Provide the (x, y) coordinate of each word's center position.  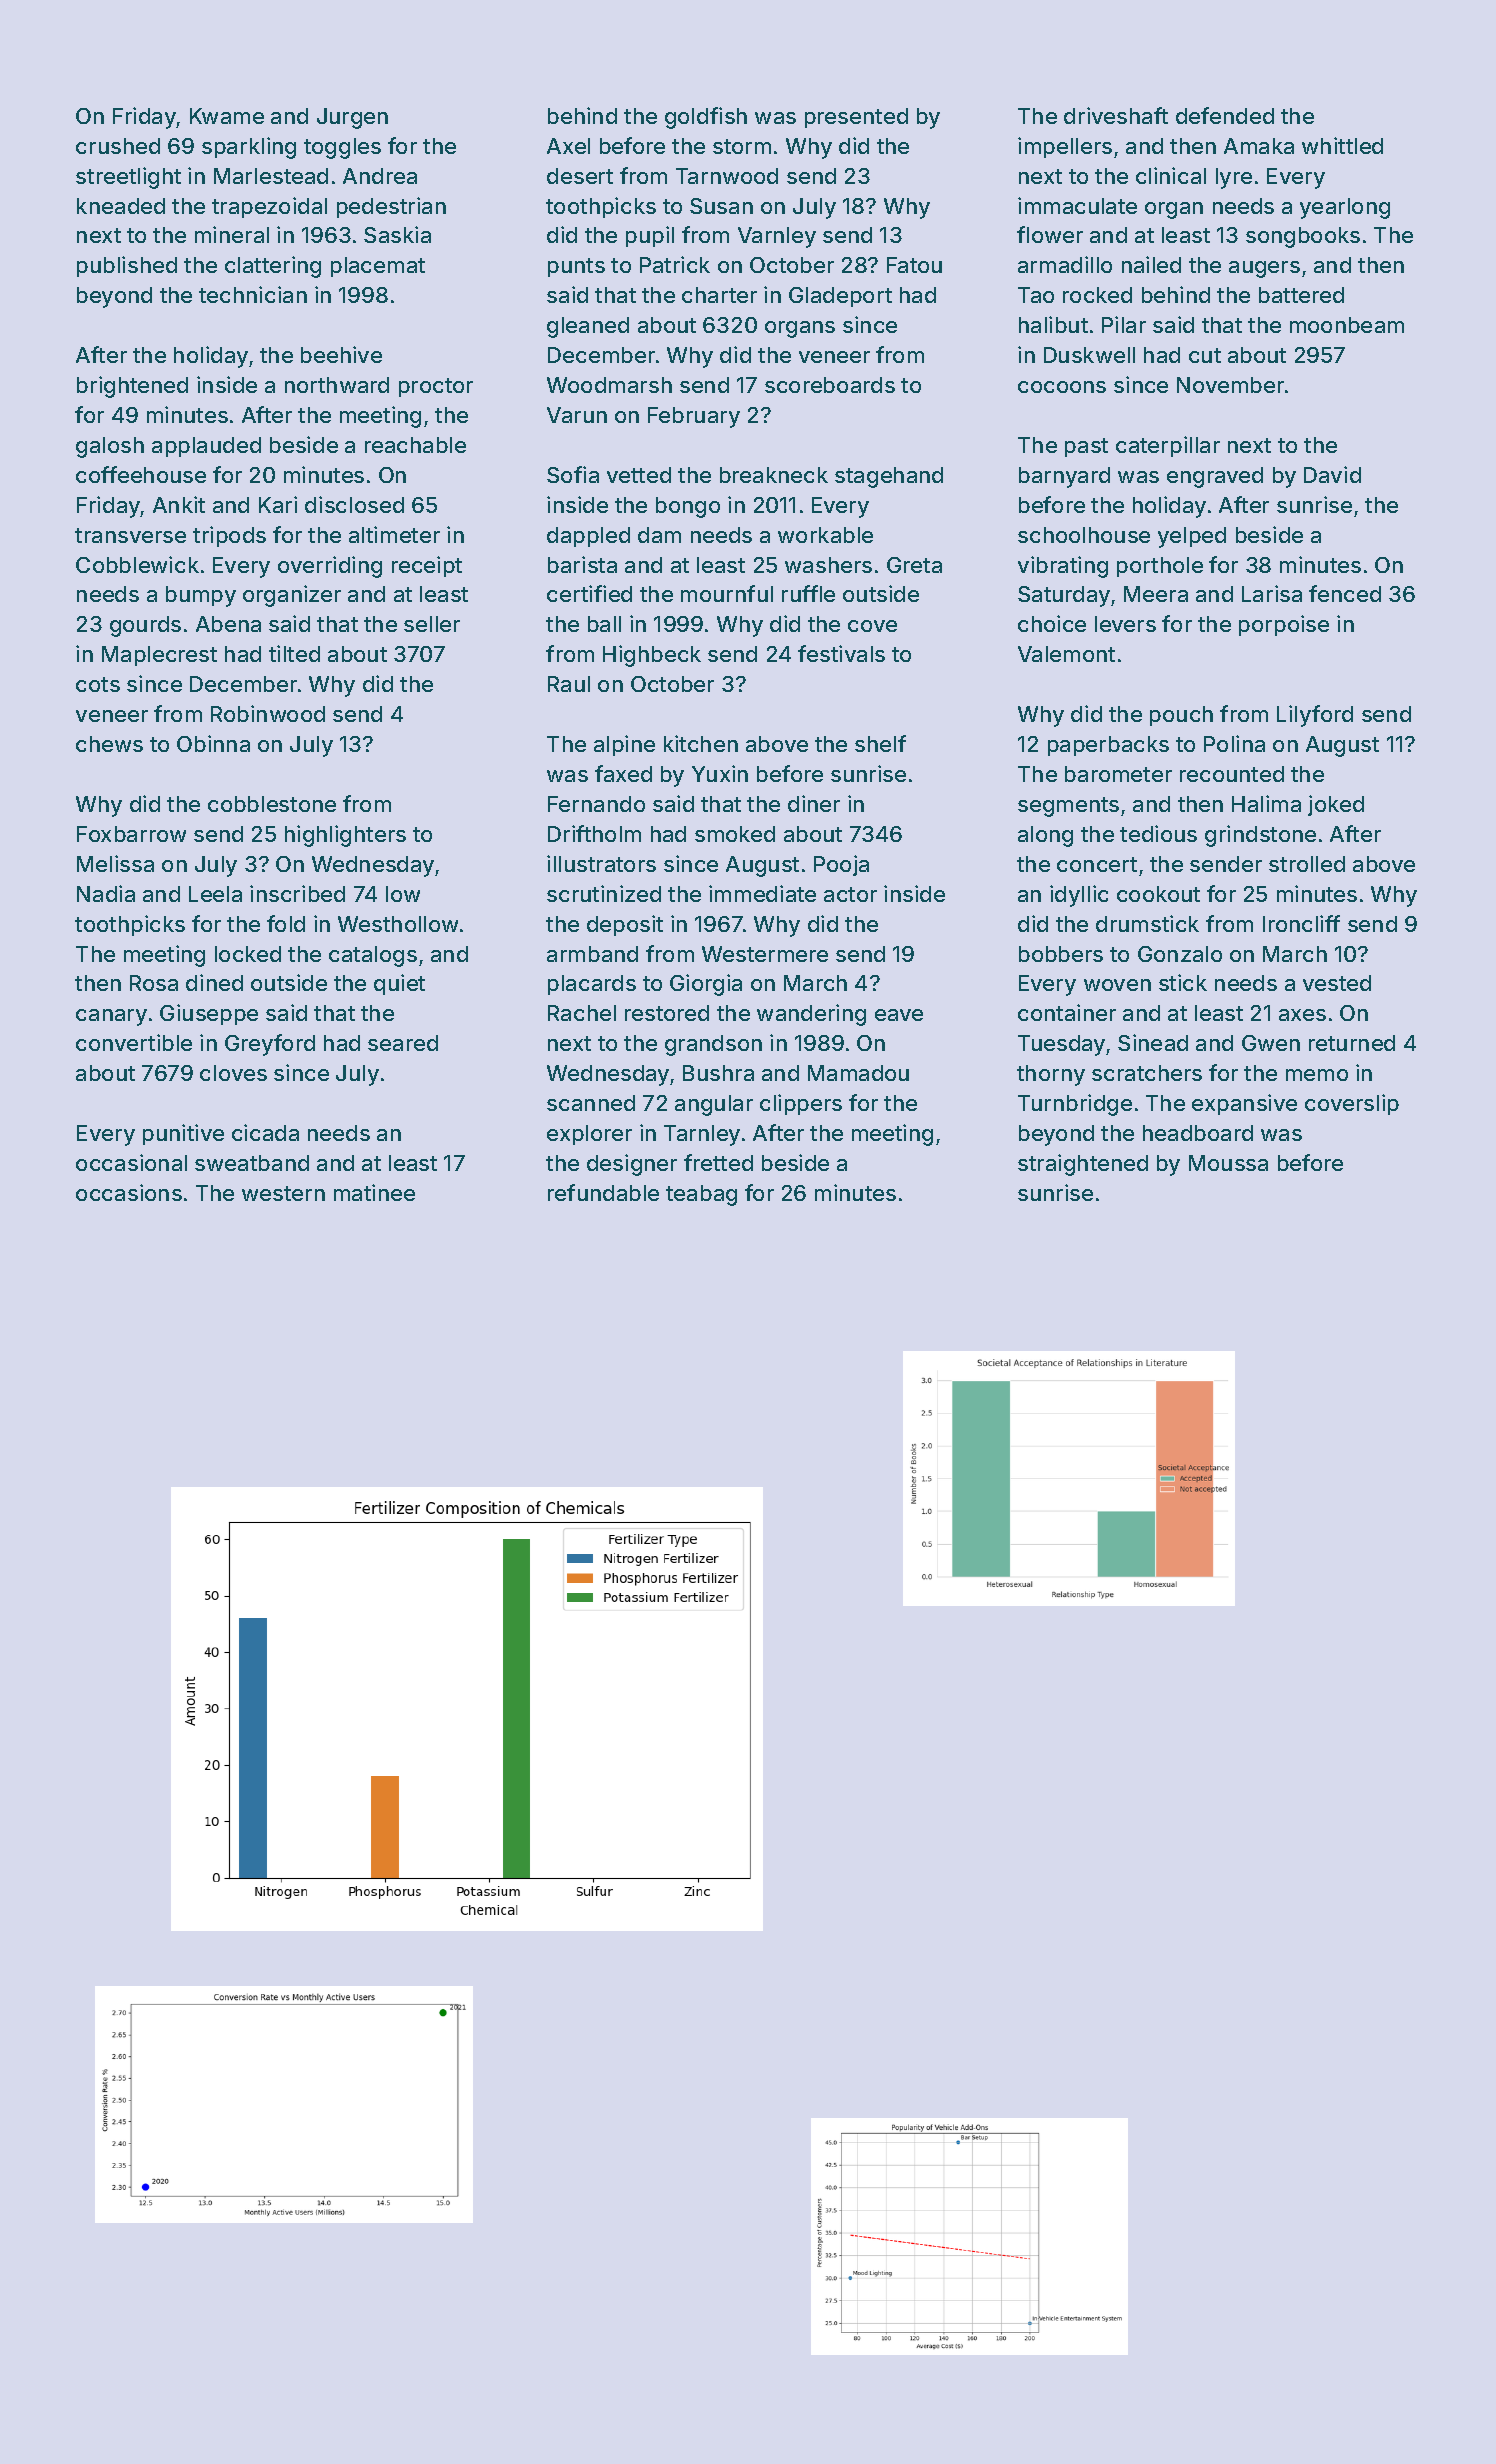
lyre (1234, 178)
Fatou (914, 265)
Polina (1234, 743)
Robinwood (268, 713)
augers (1264, 269)
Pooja (841, 865)
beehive (341, 354)
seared (403, 1043)
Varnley (777, 237)
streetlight (128, 178)
